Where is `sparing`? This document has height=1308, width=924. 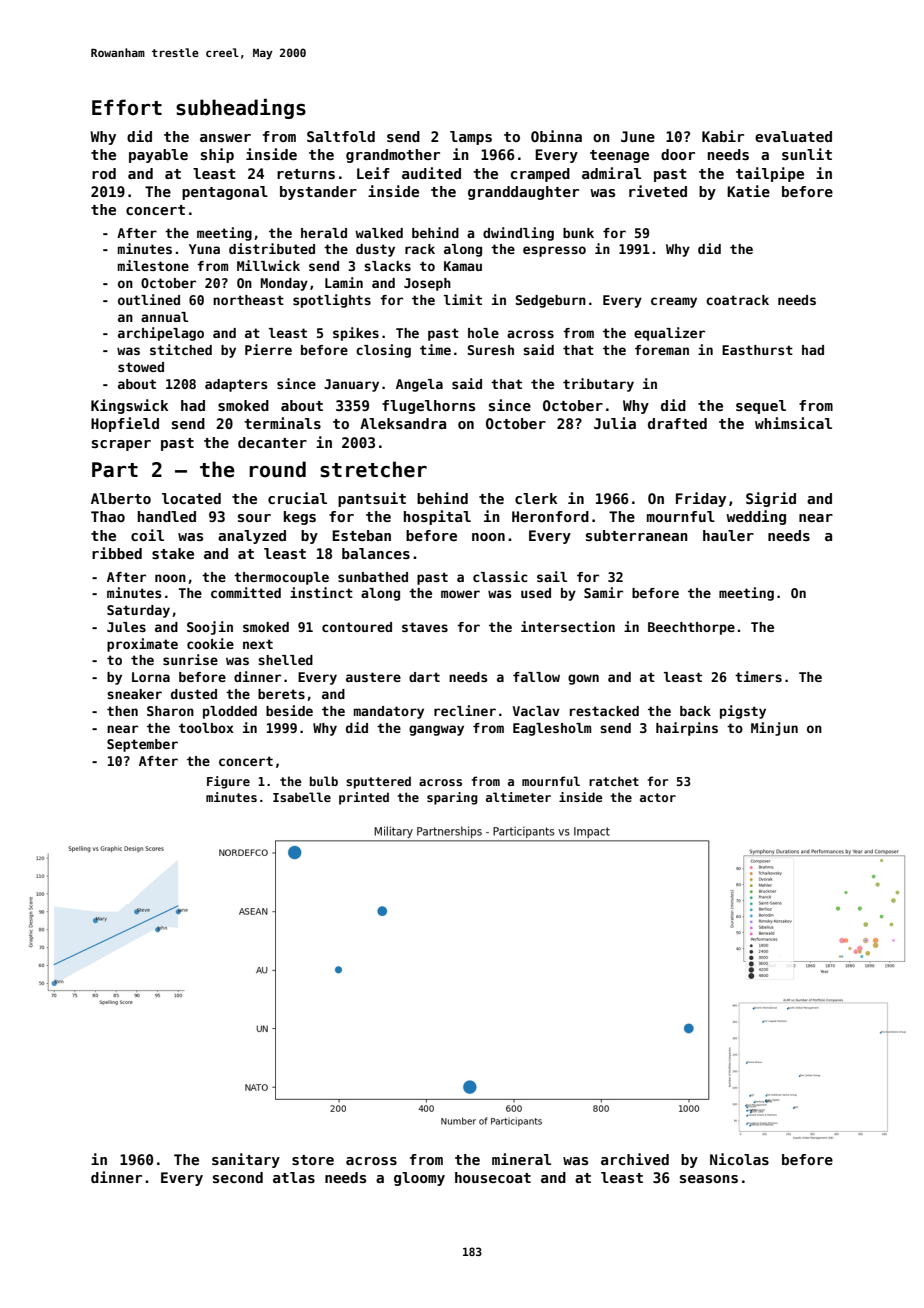 sparing is located at coordinates (452, 798).
